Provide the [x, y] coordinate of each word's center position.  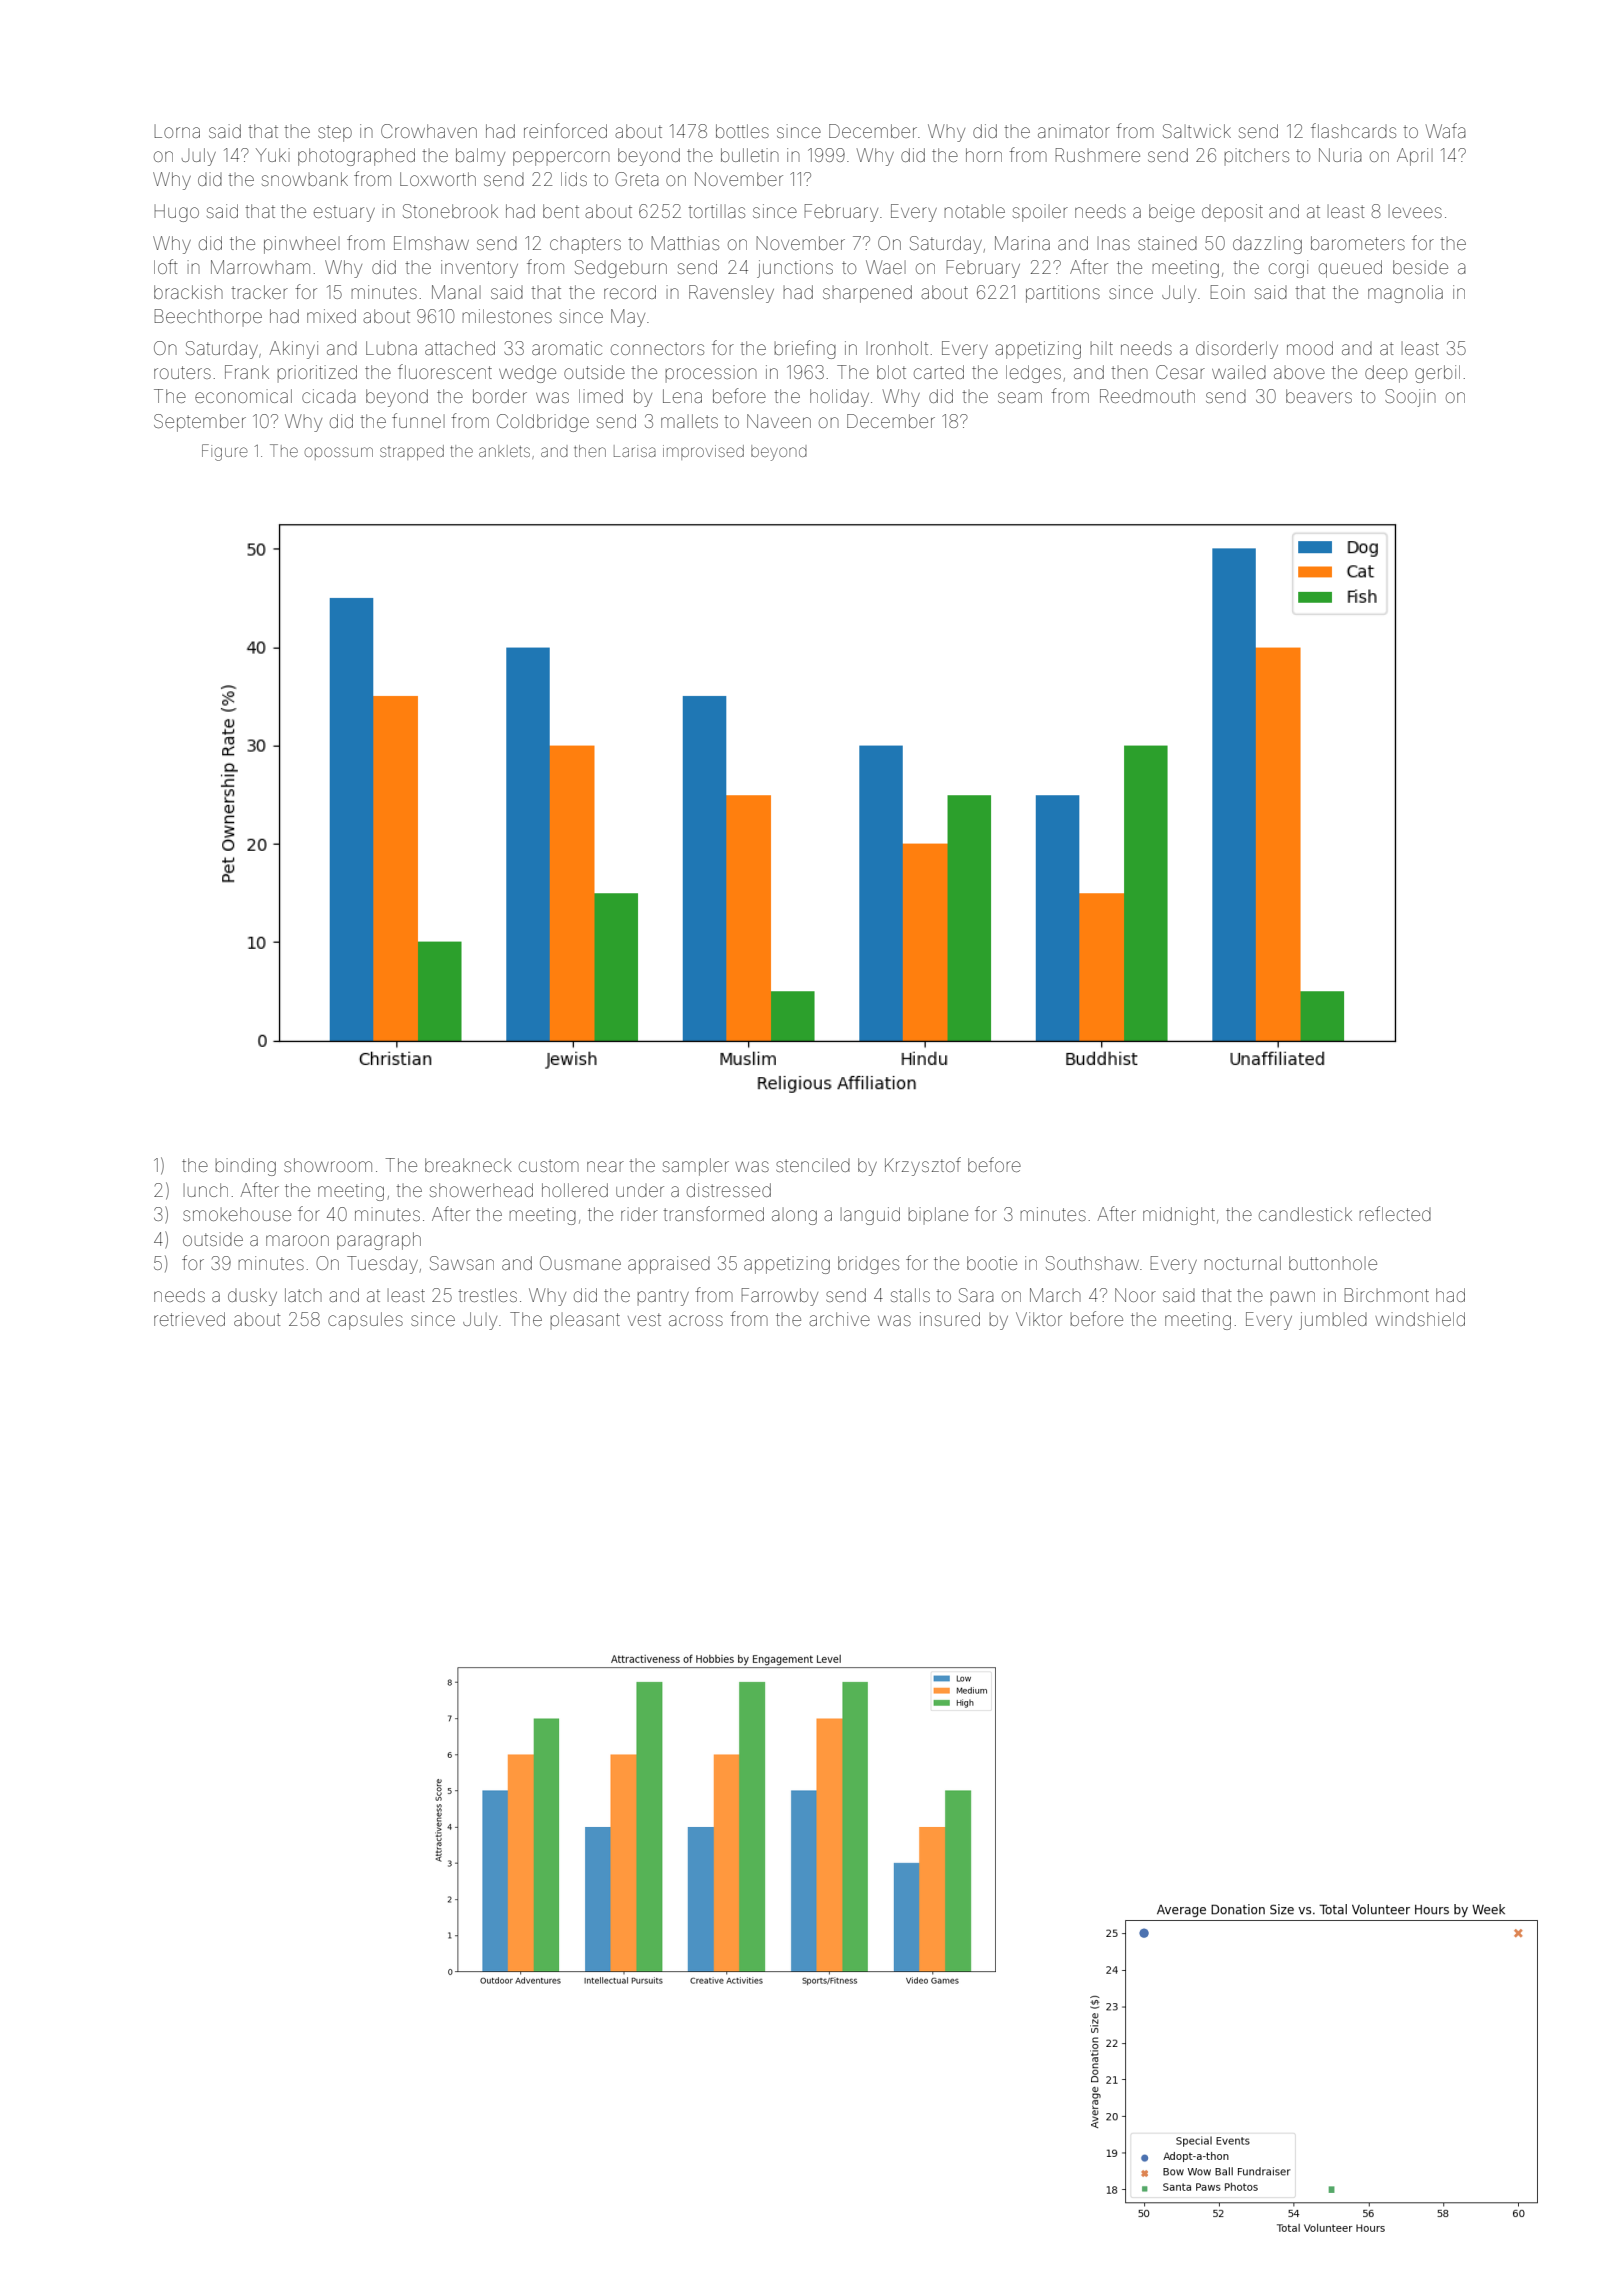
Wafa [1446, 130]
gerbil [1437, 374]
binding [246, 1167]
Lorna [177, 131]
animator [1074, 131]
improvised [703, 452]
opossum [339, 453]
